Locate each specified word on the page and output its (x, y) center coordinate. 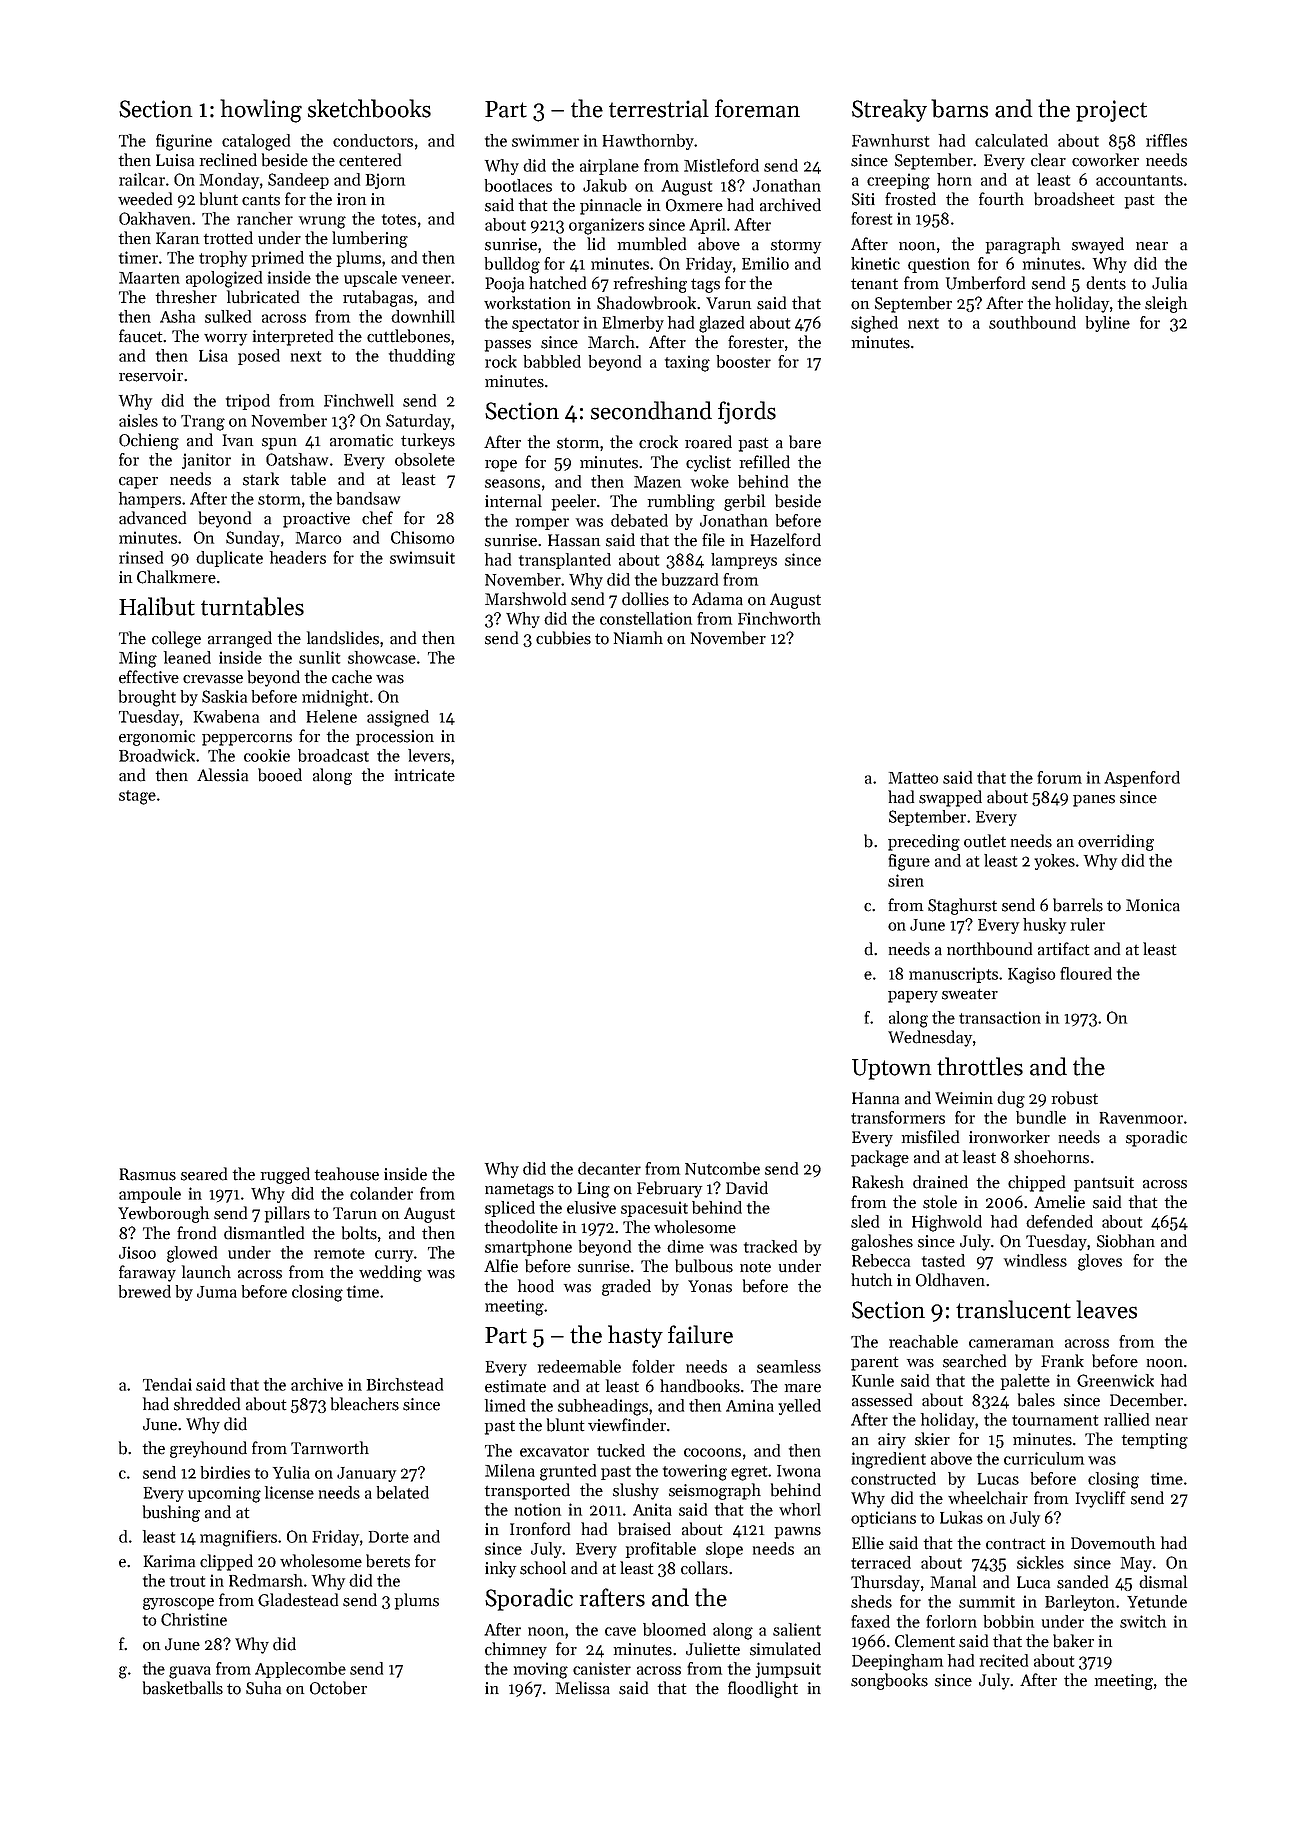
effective (149, 677)
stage (137, 797)
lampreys (744, 561)
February (669, 1189)
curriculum (1044, 1458)
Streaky (889, 110)
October (338, 1688)
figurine (184, 142)
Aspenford (1142, 779)
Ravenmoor (1141, 1118)
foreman (757, 108)
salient (797, 1629)
